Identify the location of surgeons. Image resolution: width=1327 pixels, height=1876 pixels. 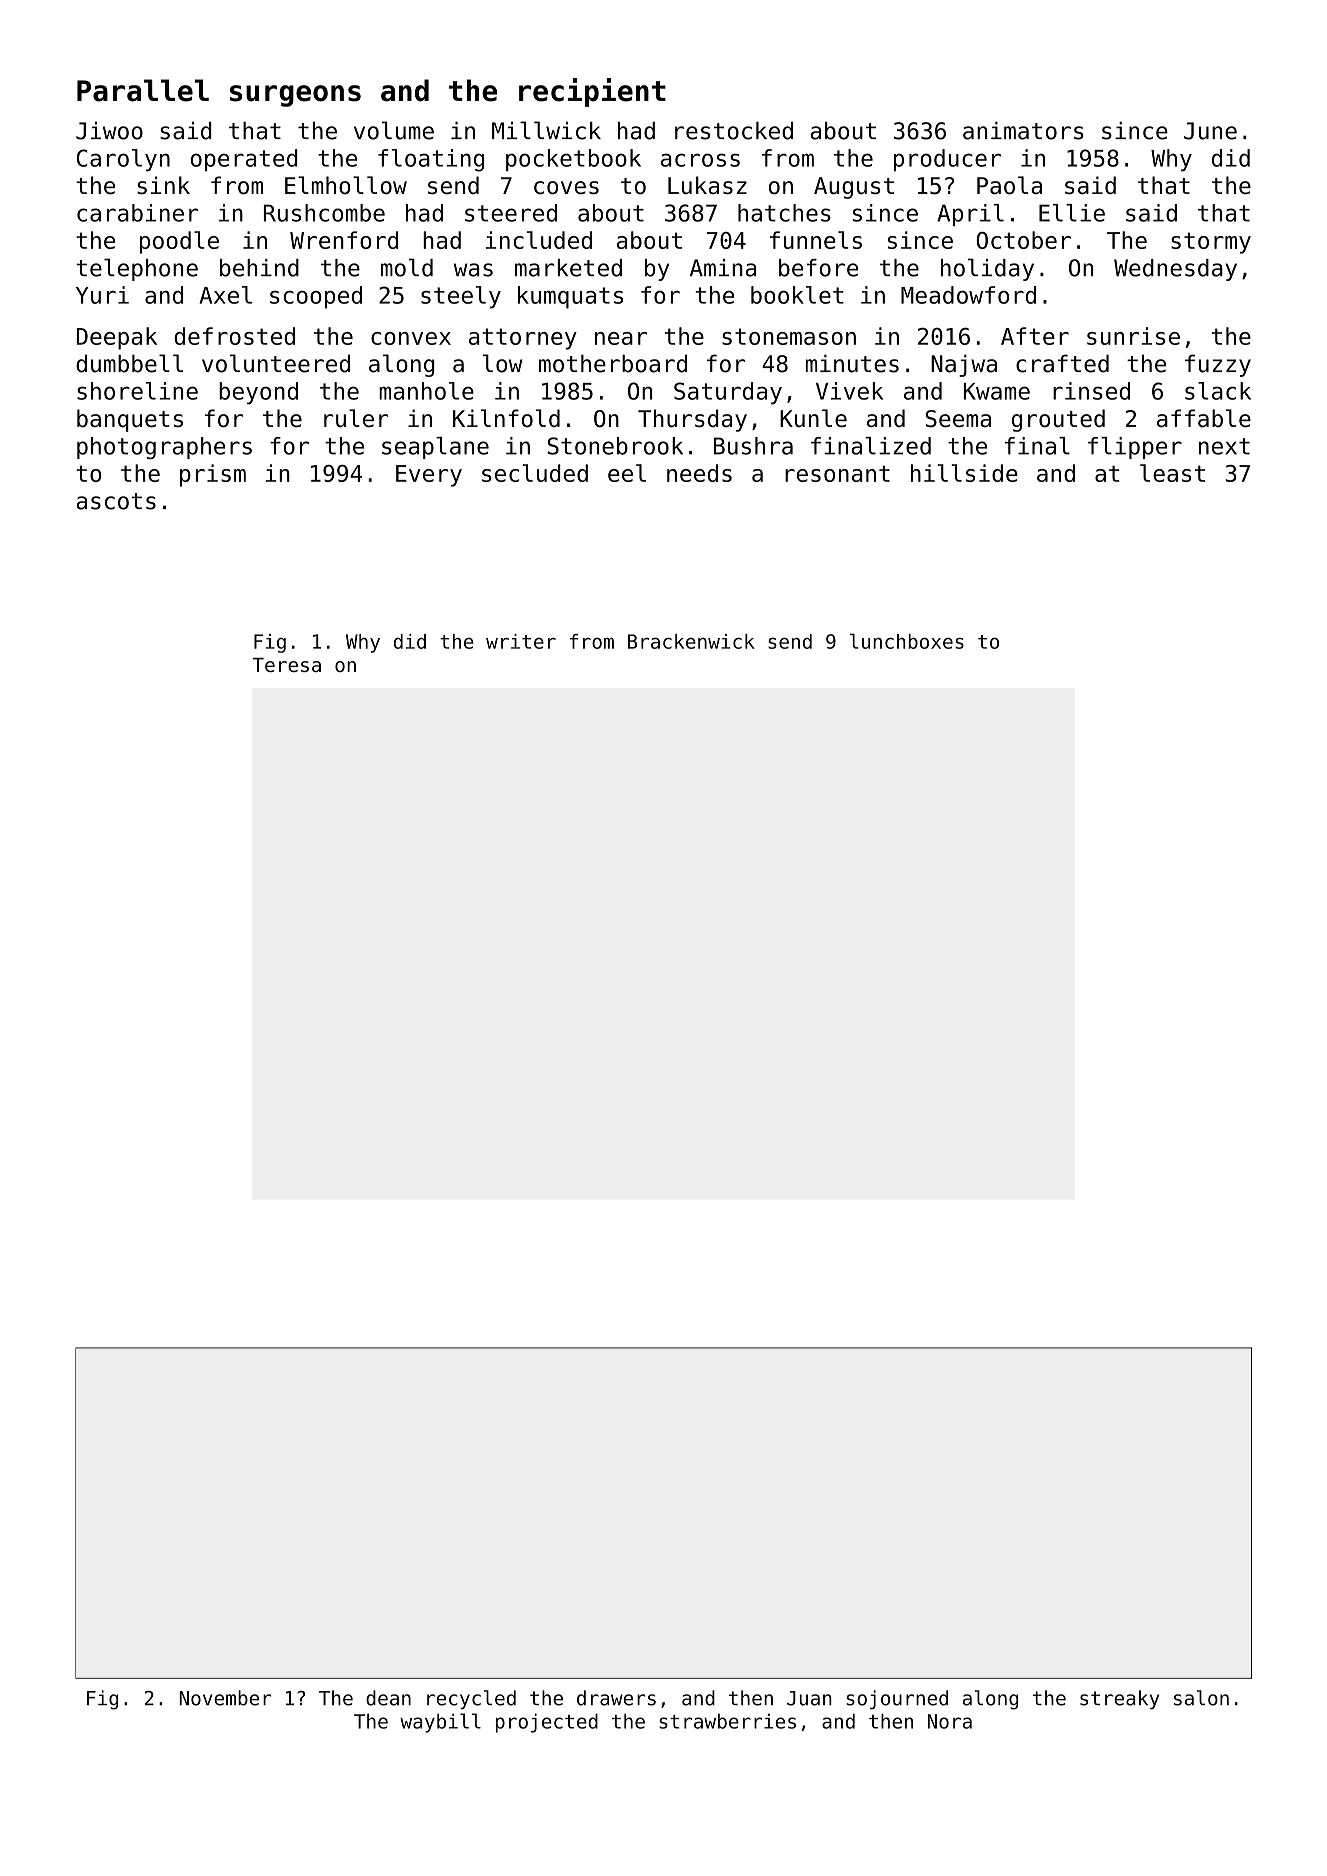
(295, 96).
